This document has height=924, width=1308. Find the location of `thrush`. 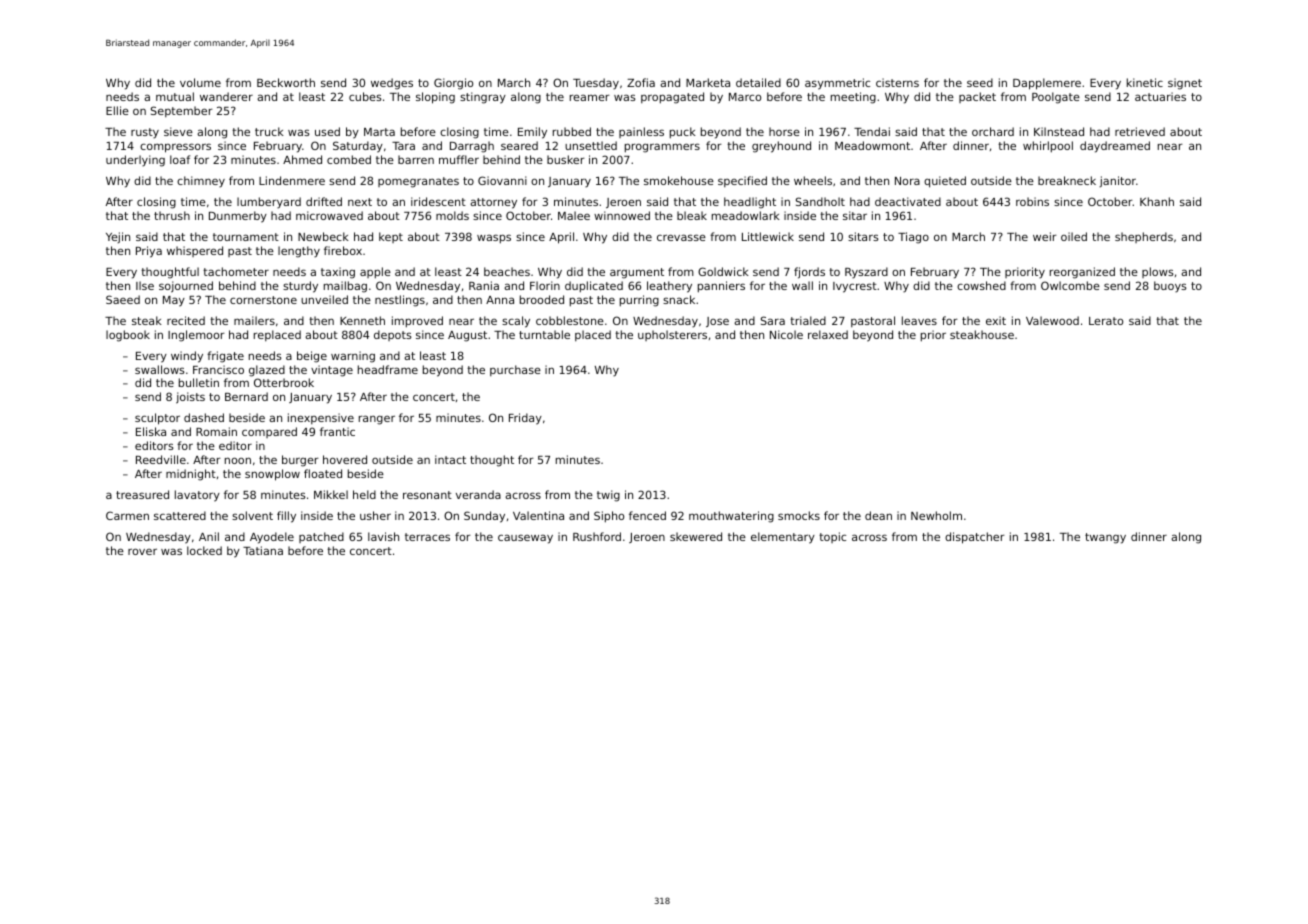

thrush is located at coordinates (172, 215).
